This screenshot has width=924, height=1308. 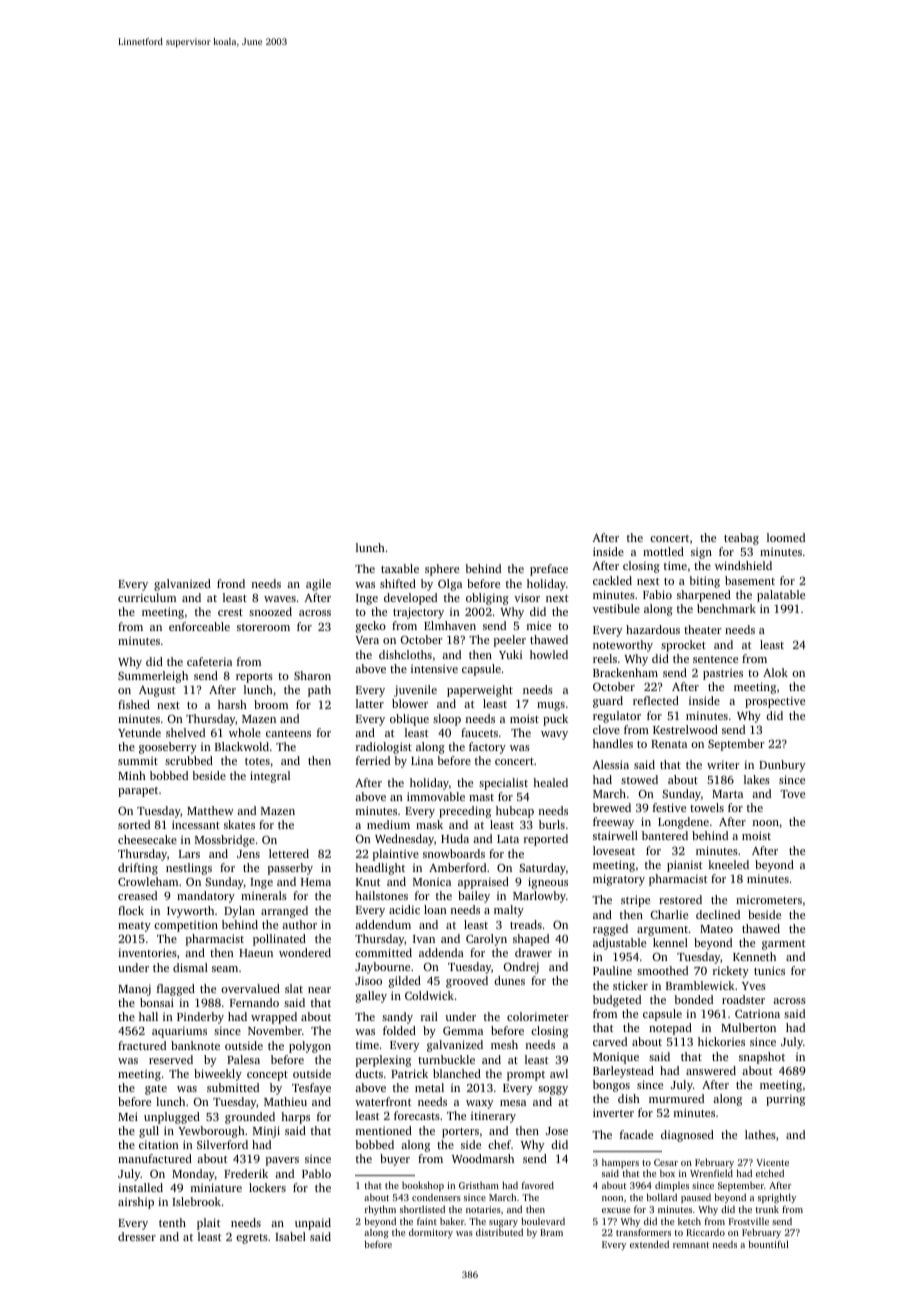 I want to click on garment, so click(x=784, y=945).
